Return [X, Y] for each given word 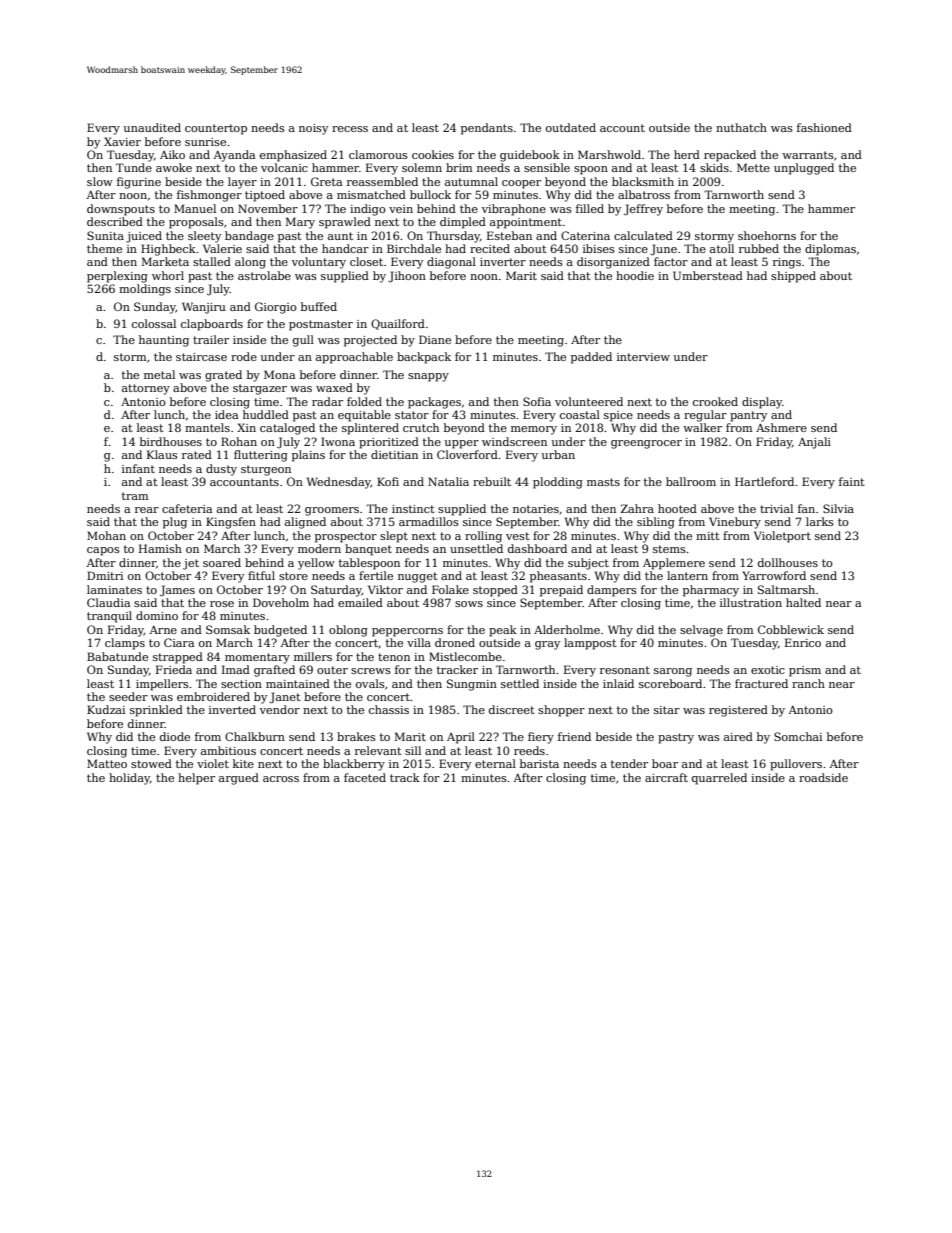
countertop [216, 129]
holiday [129, 779]
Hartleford [764, 481]
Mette [753, 167]
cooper [521, 184]
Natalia [448, 481]
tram [135, 496]
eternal [495, 763]
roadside [823, 777]
